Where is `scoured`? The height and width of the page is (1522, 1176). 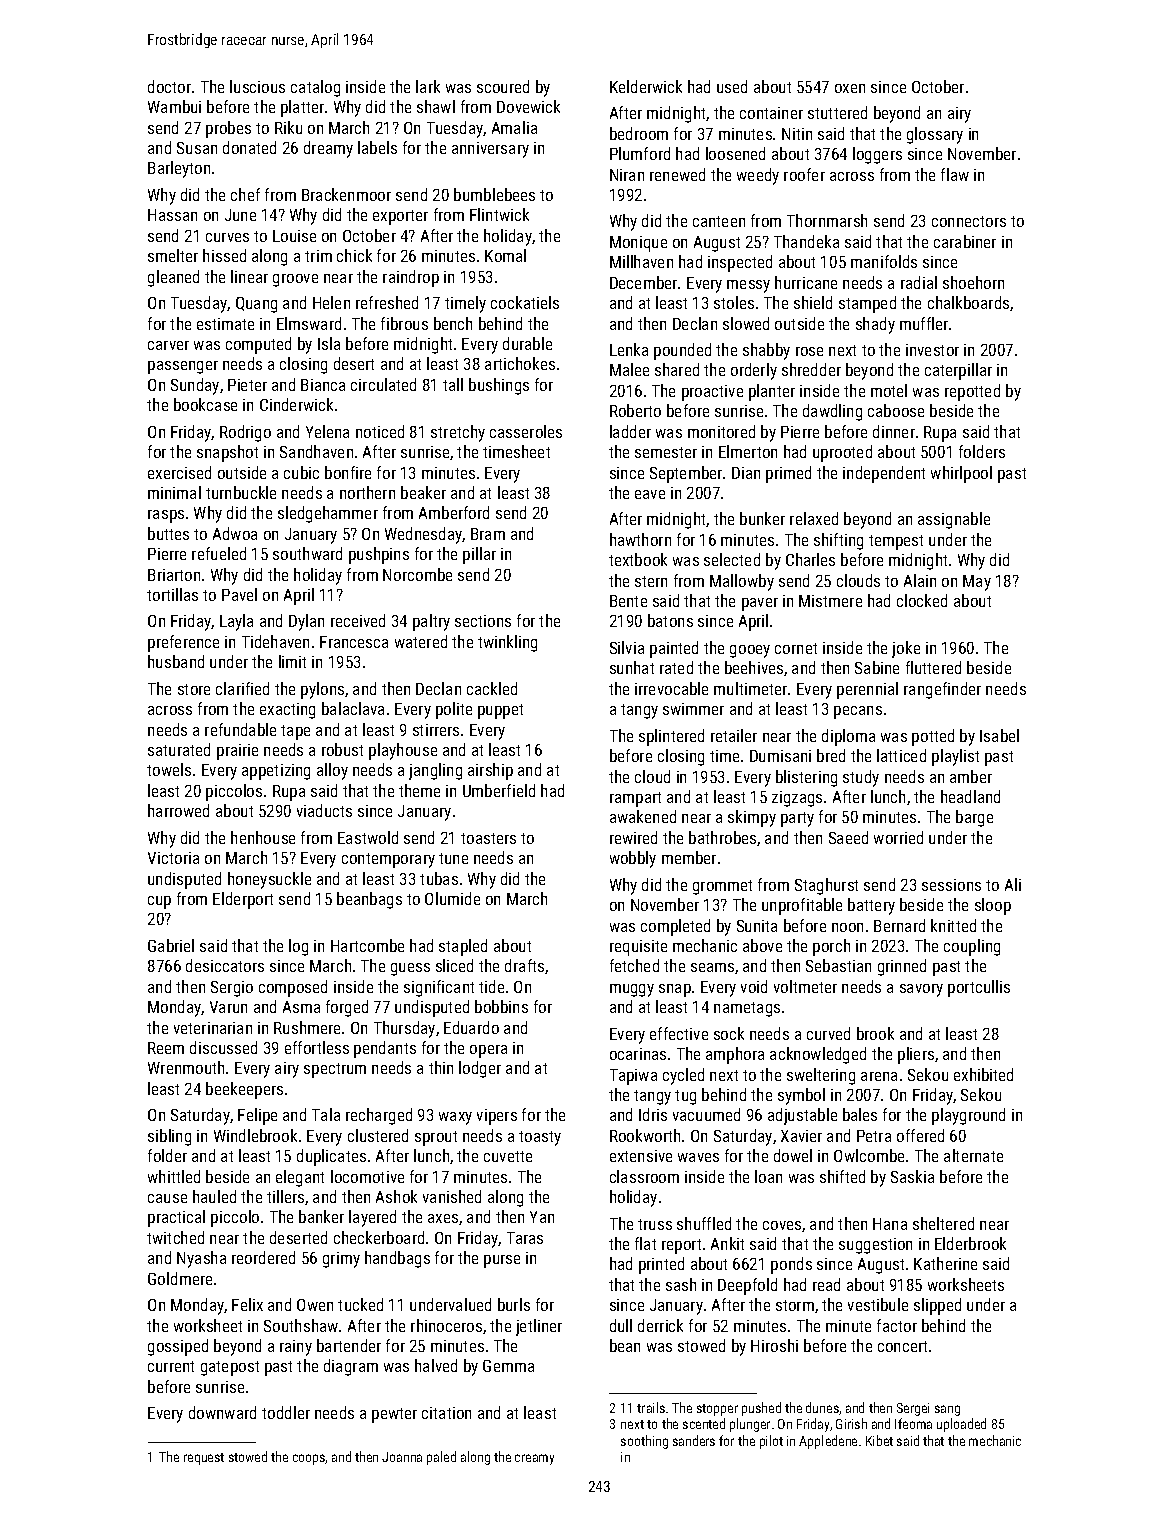 scoured is located at coordinates (503, 86).
